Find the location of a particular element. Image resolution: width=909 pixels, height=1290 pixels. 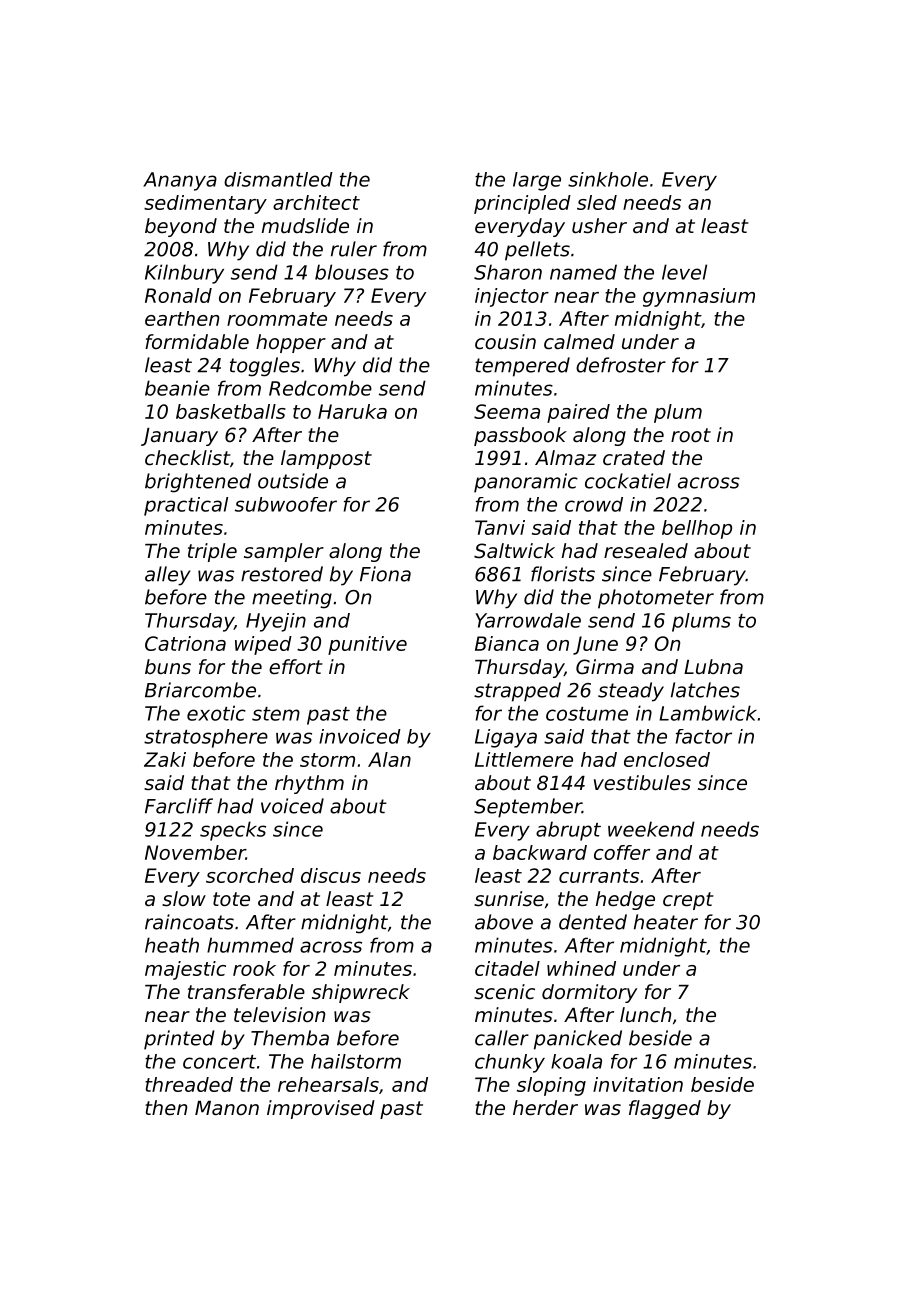

Alan is located at coordinates (389, 759).
